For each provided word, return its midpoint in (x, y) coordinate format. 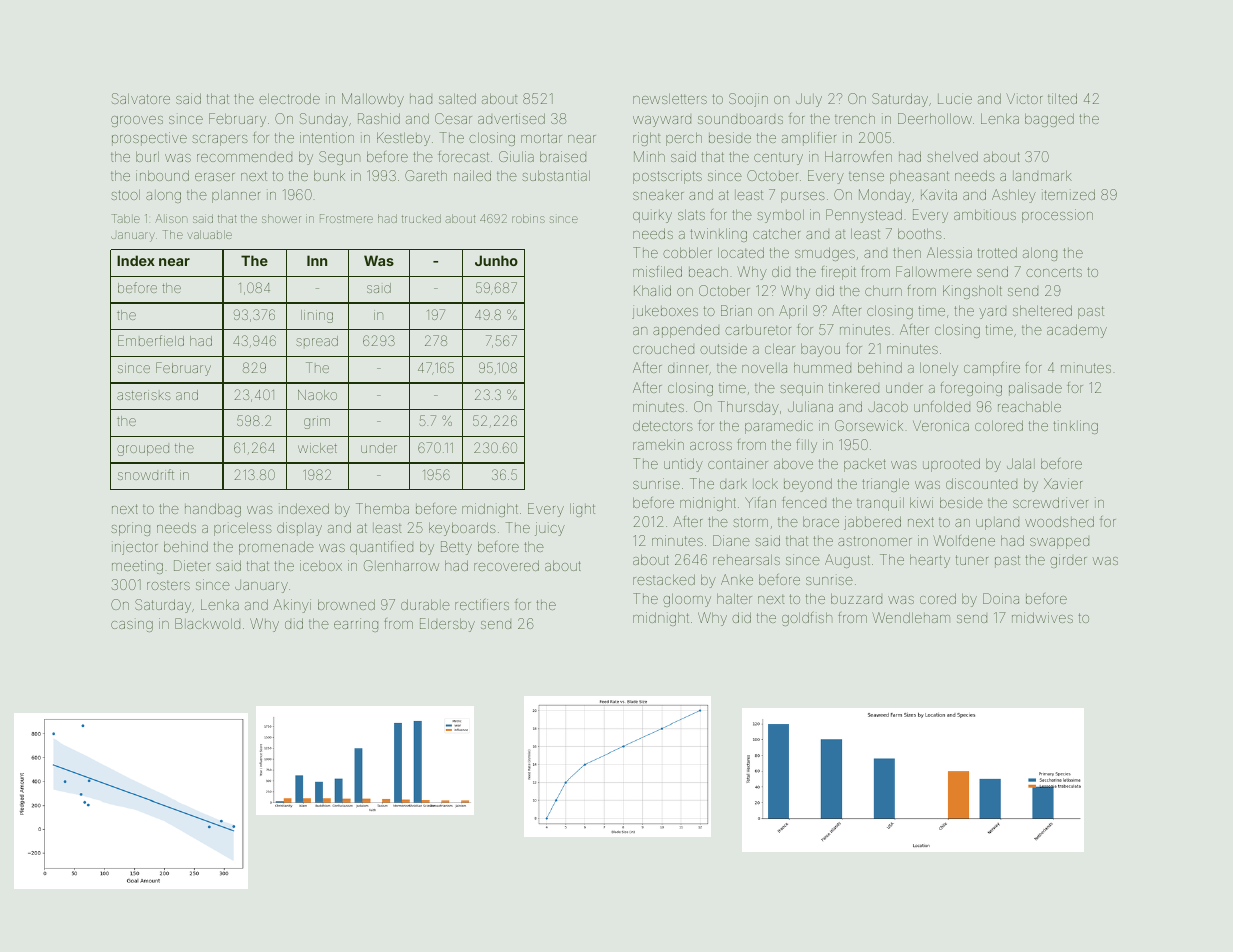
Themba (382, 508)
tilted (1062, 98)
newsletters (670, 99)
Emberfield (151, 340)
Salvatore (141, 98)
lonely (939, 369)
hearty (930, 561)
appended (686, 331)
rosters (168, 585)
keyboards (462, 529)
